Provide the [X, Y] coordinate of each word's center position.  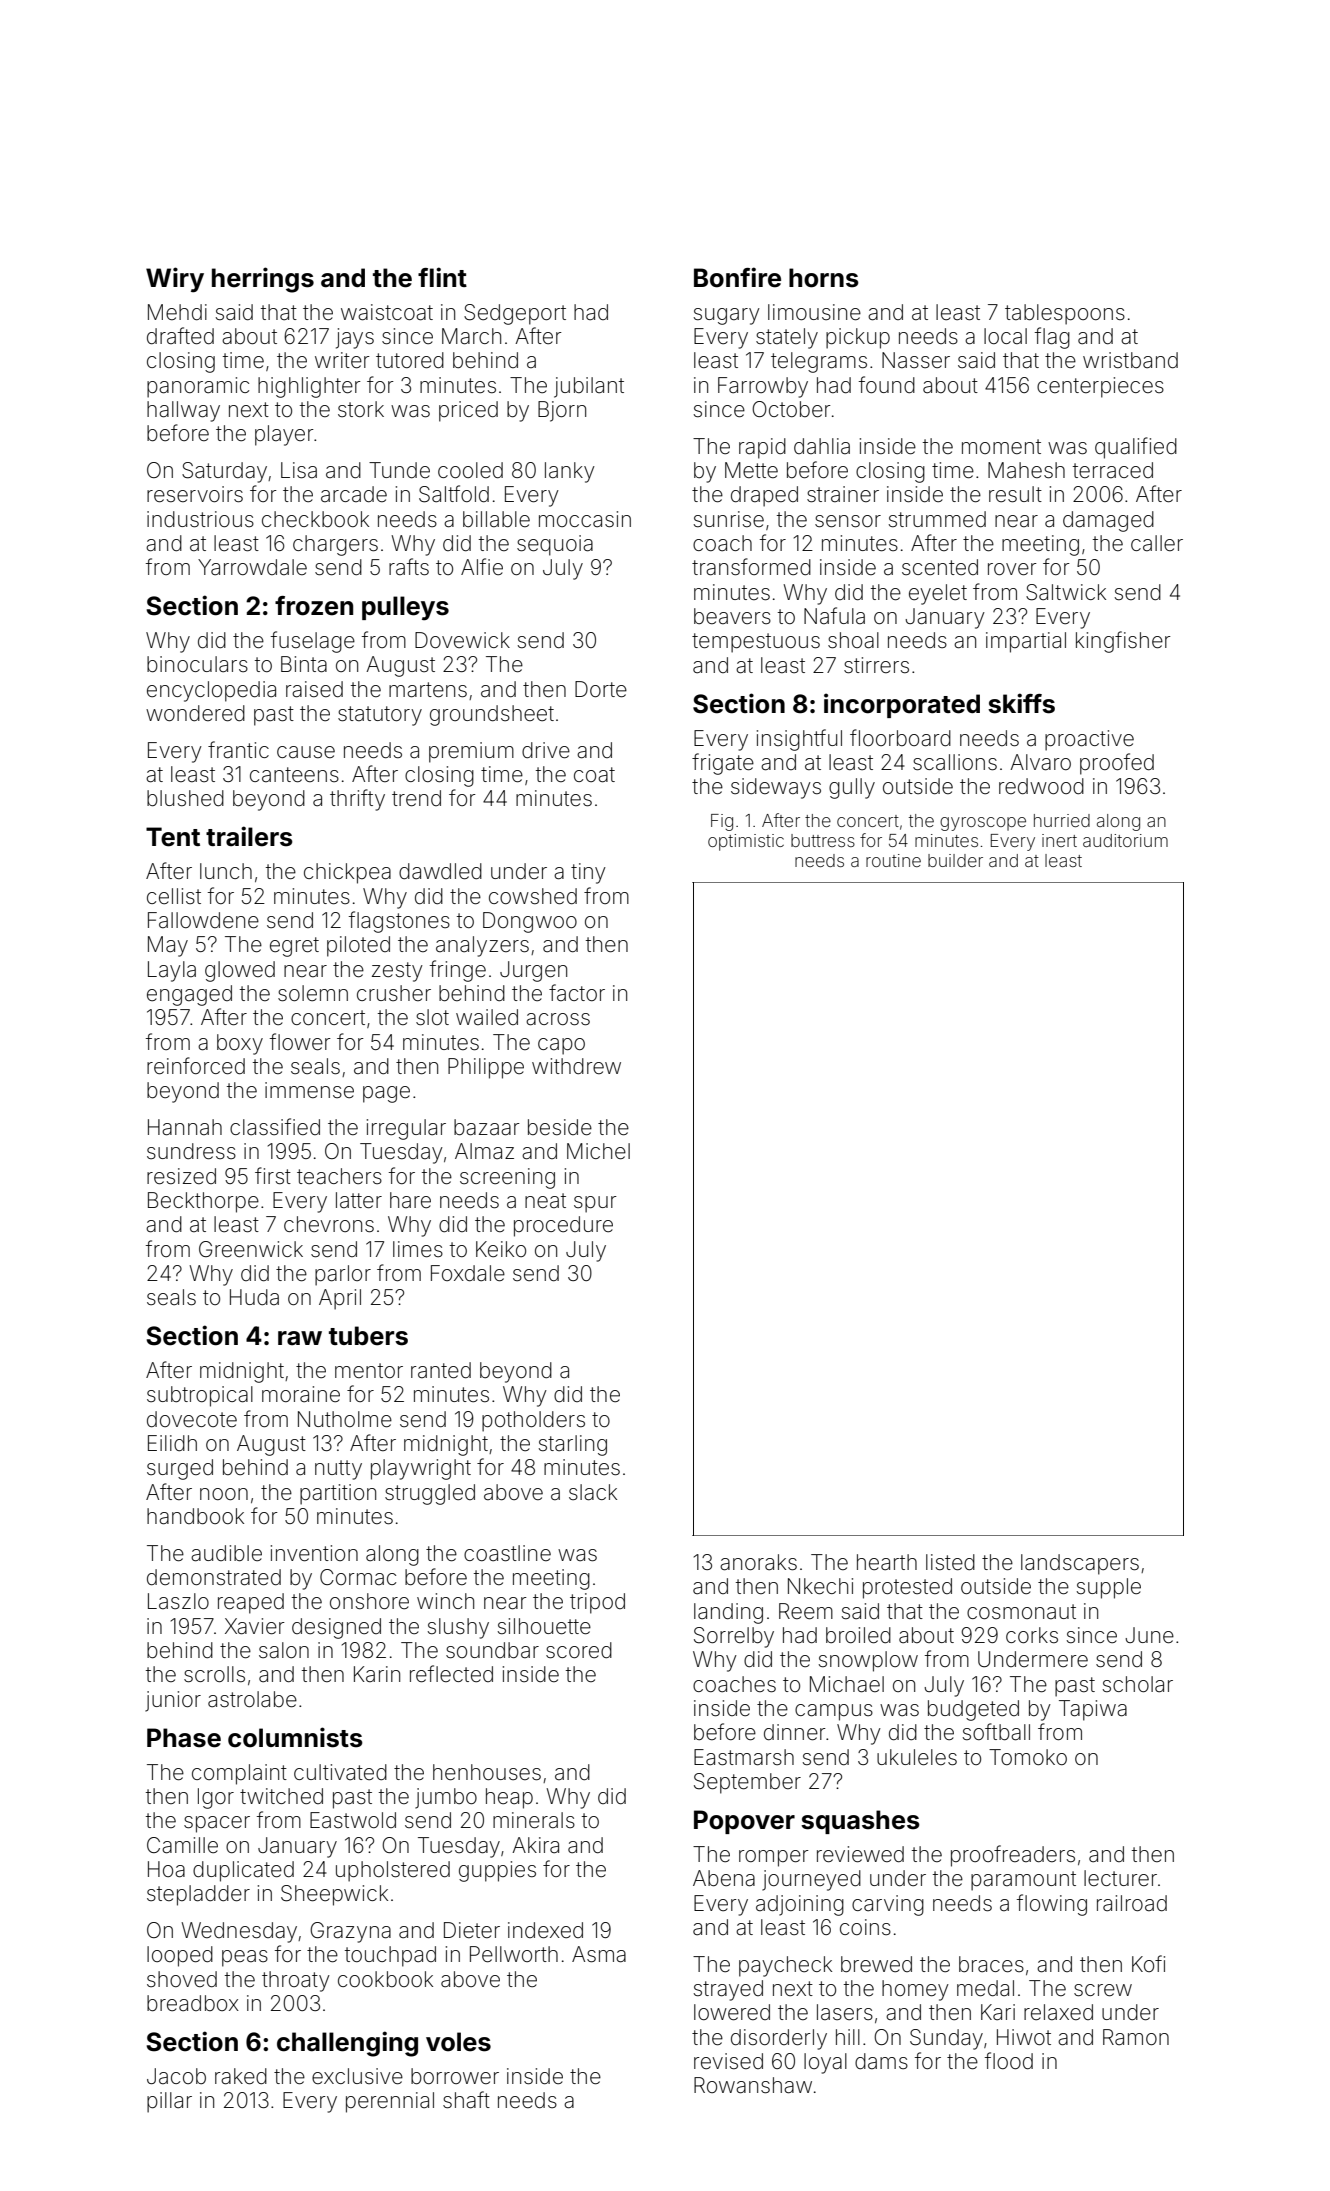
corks [1032, 1635]
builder [955, 860]
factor [577, 992]
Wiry [175, 280]
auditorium [1125, 840]
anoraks [758, 1562]
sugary [727, 316]
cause [306, 752]
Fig [722, 822]
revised [728, 2061]
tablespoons [1065, 314]
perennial [390, 2102]
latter [359, 1200]
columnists [295, 1737]
